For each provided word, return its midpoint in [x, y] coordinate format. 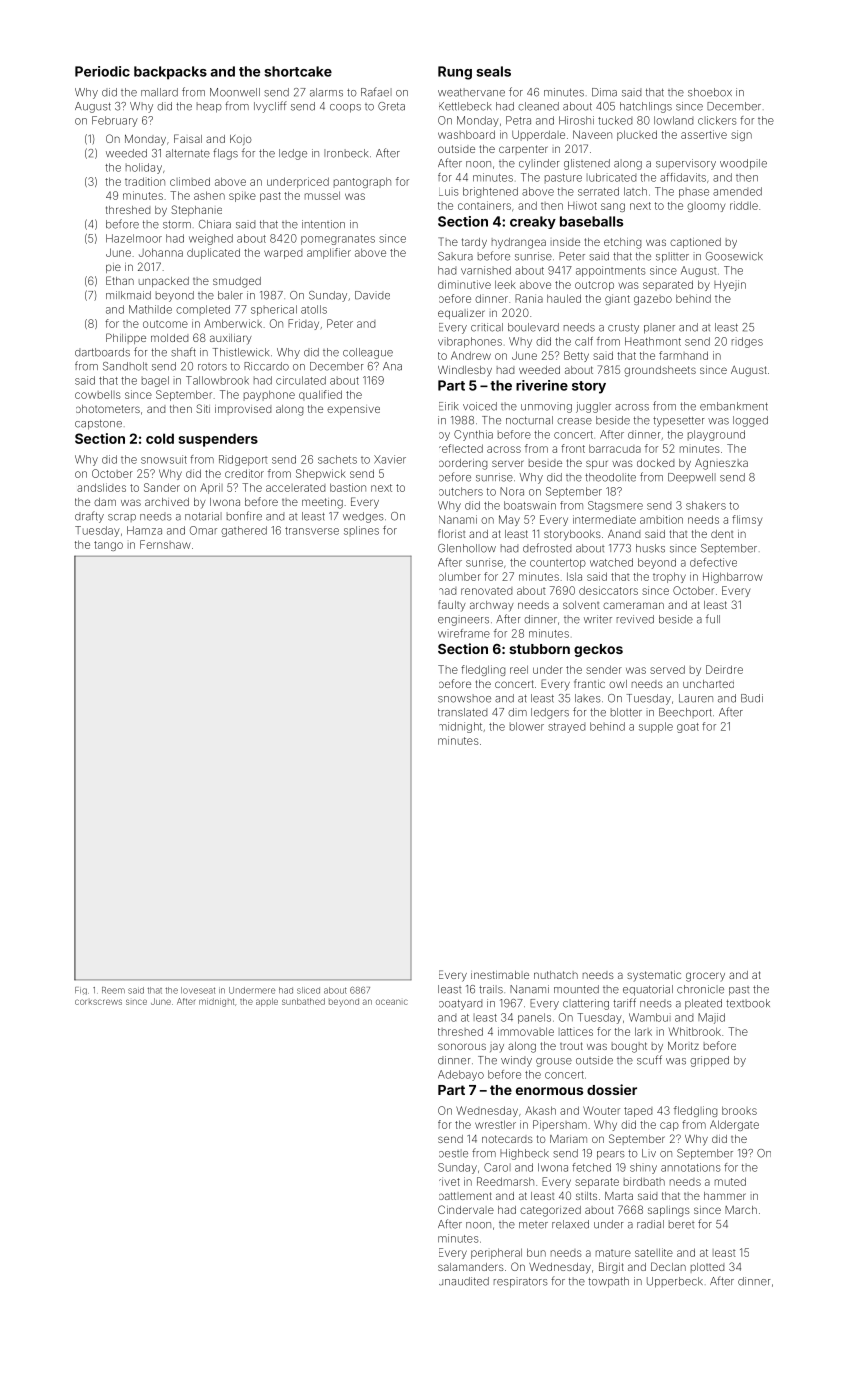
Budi [752, 698]
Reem [113, 990]
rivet [449, 1181]
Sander [162, 487]
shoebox [710, 92]
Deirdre [724, 669]
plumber [460, 576]
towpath [608, 1282]
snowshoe [464, 698]
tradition [145, 181]
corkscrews [98, 1002]
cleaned [538, 106]
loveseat [198, 990]
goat [688, 728]
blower [527, 726]
